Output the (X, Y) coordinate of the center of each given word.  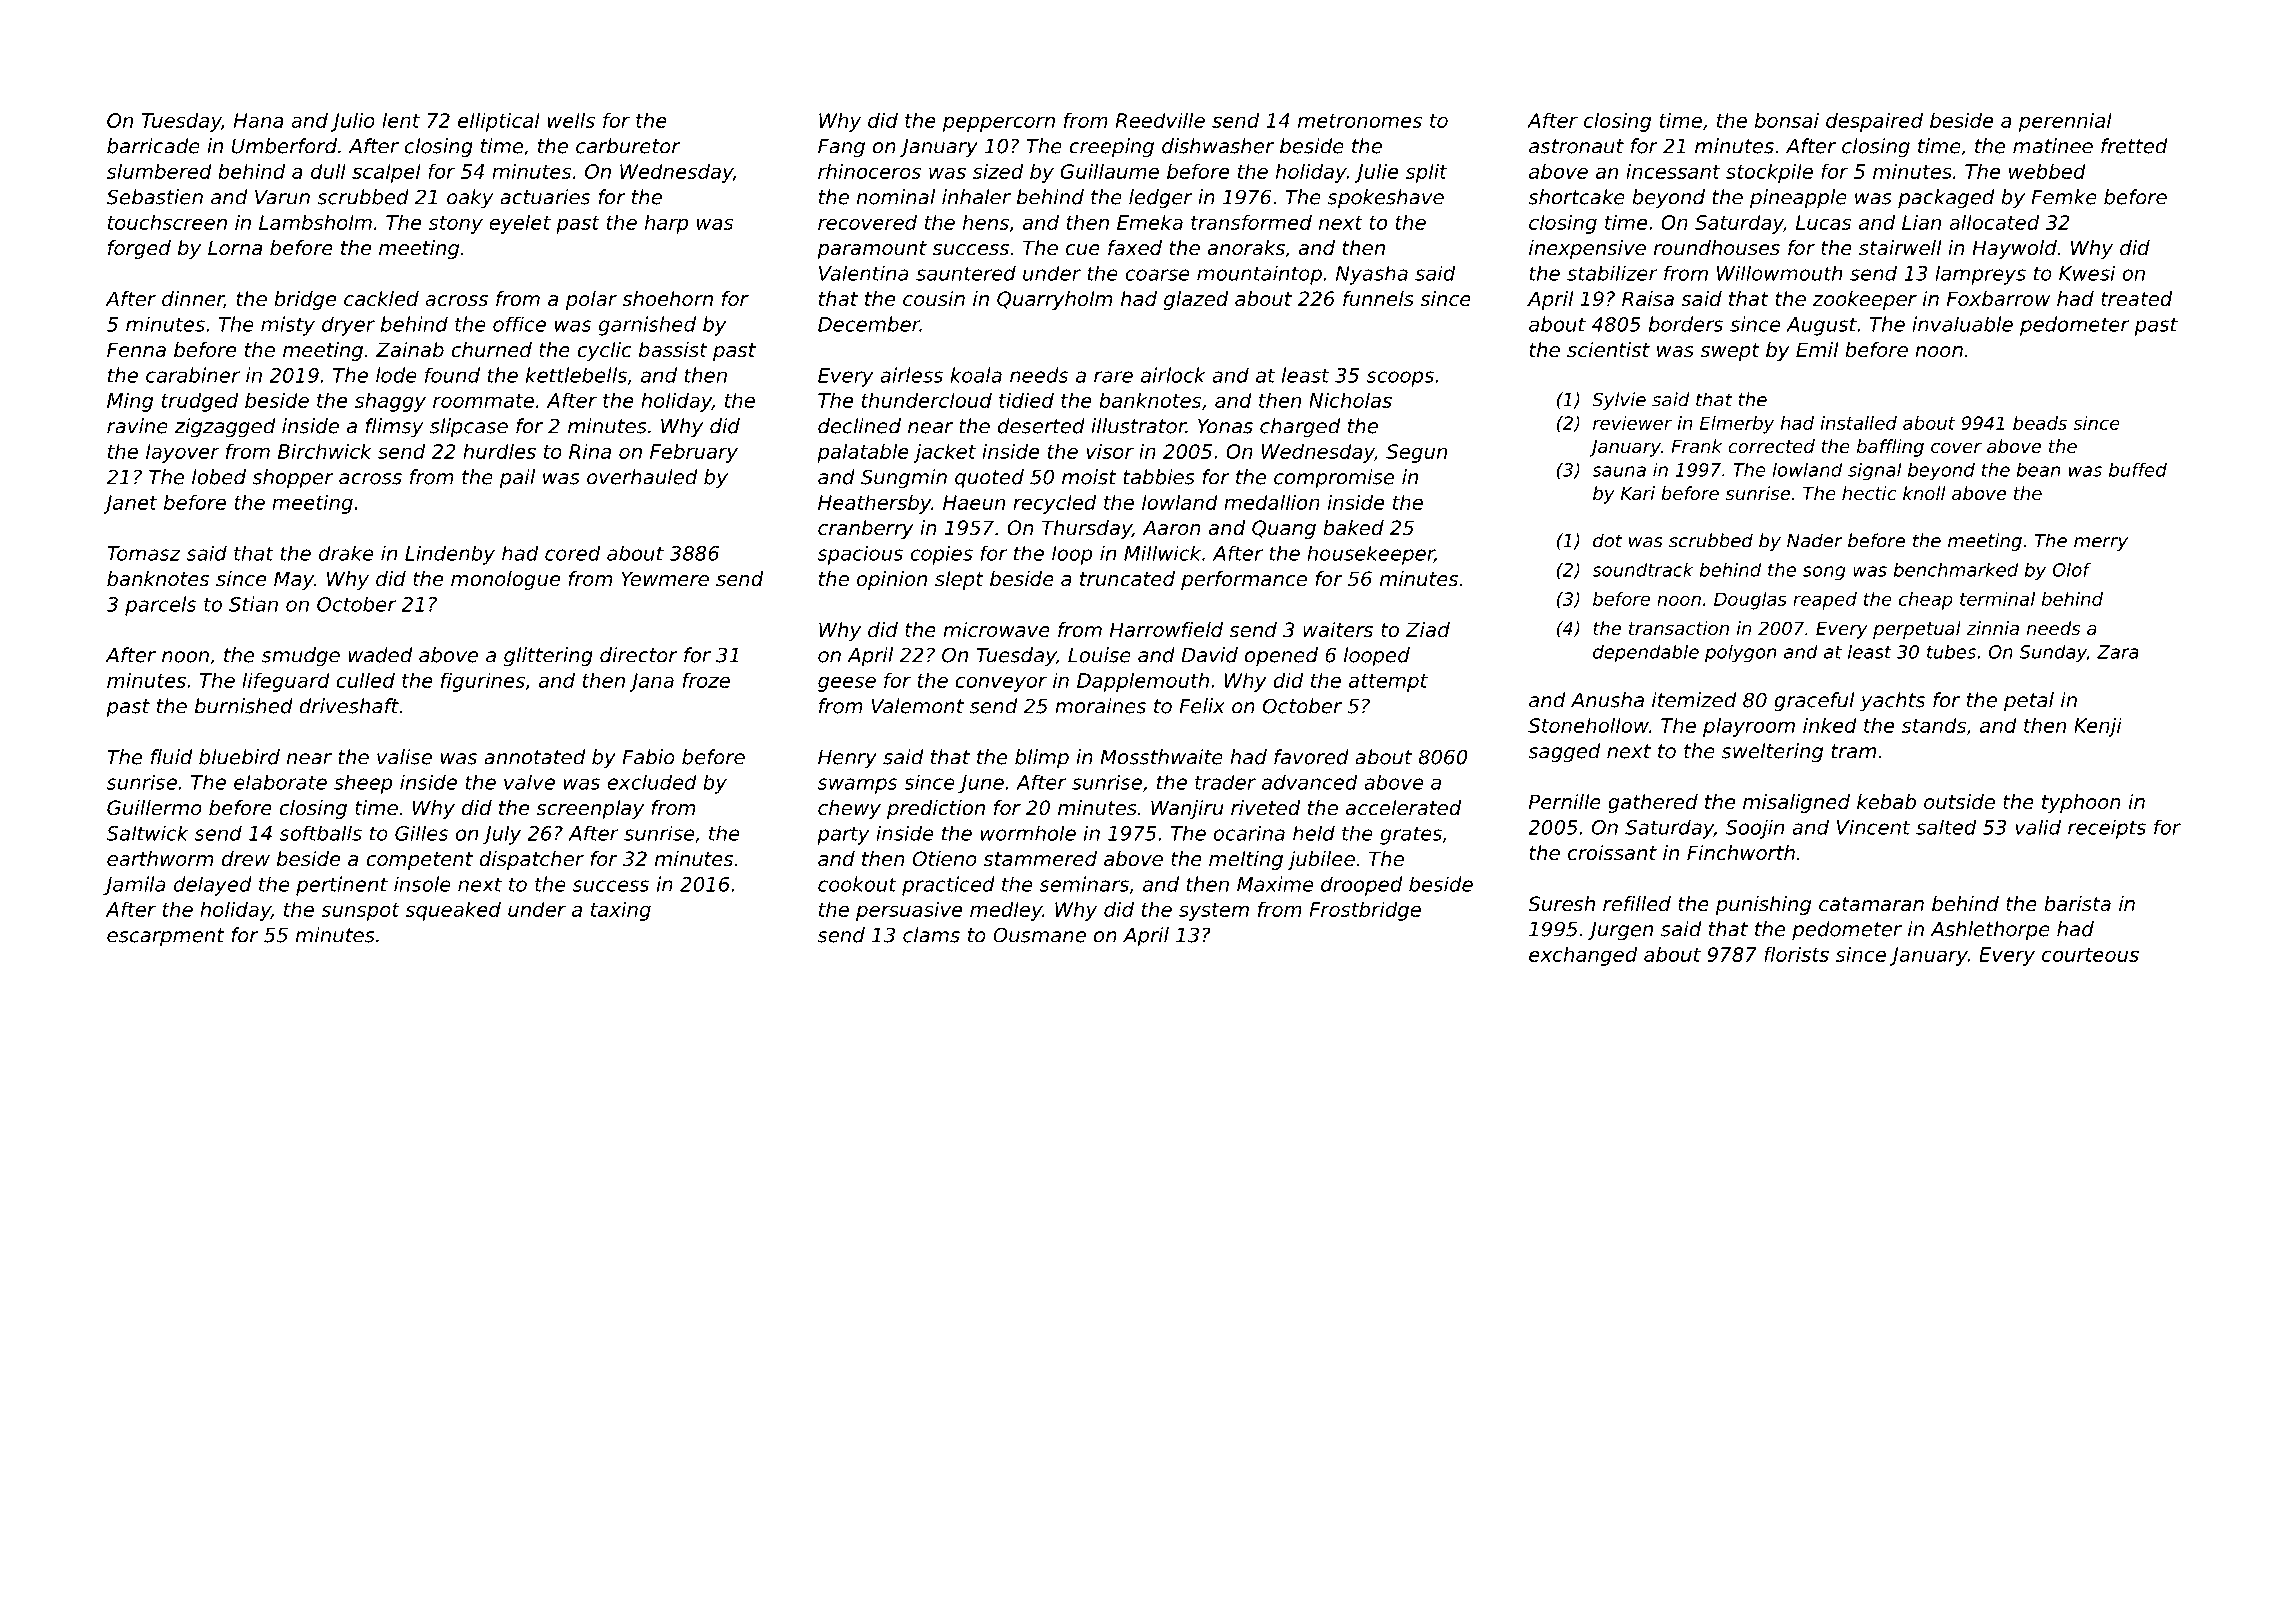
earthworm (160, 858)
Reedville (1160, 120)
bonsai (1787, 120)
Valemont (917, 706)
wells (571, 120)
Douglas (1750, 601)
